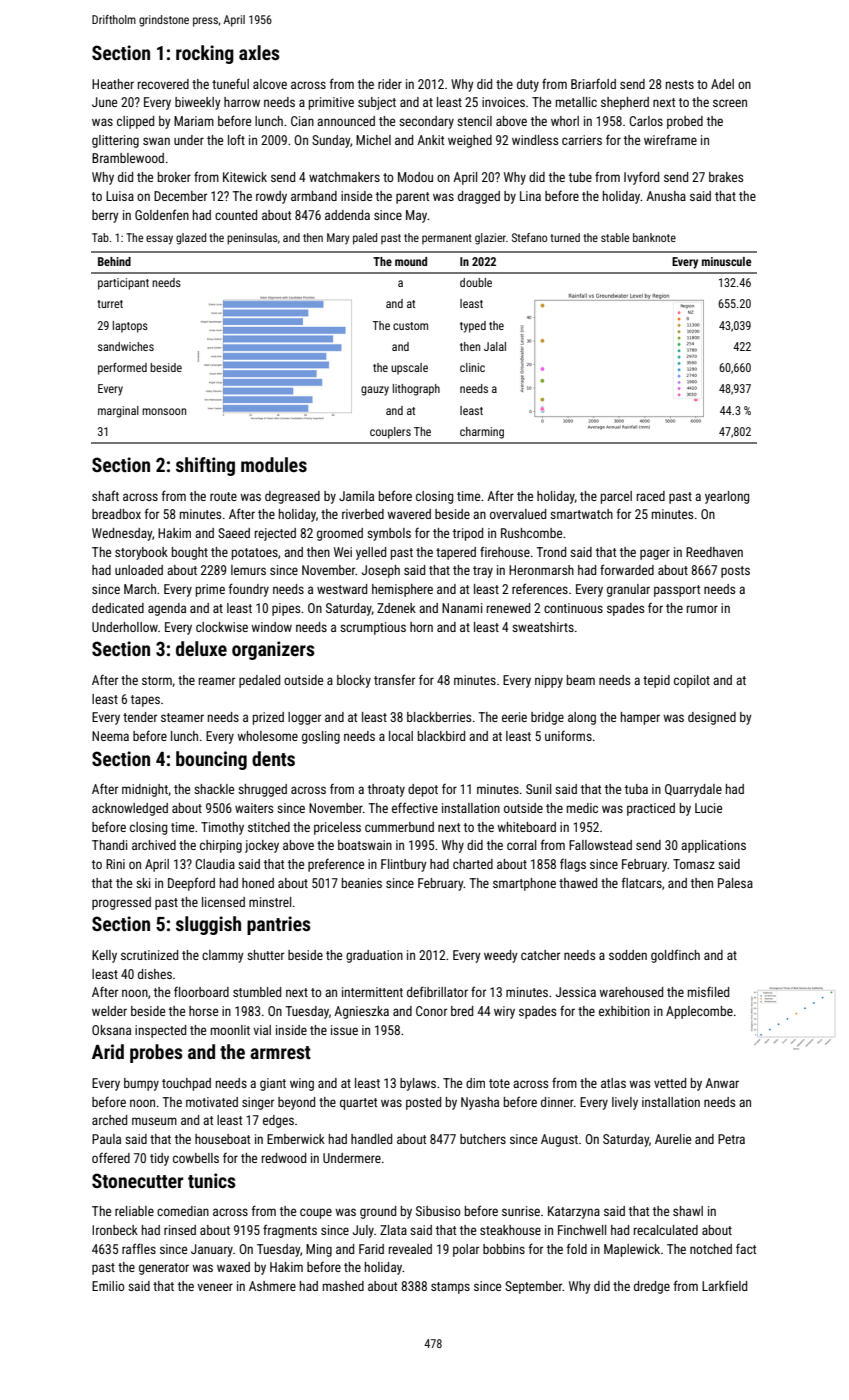  Describe the element at coordinates (130, 327) in the document. I see `laptops` at that location.
